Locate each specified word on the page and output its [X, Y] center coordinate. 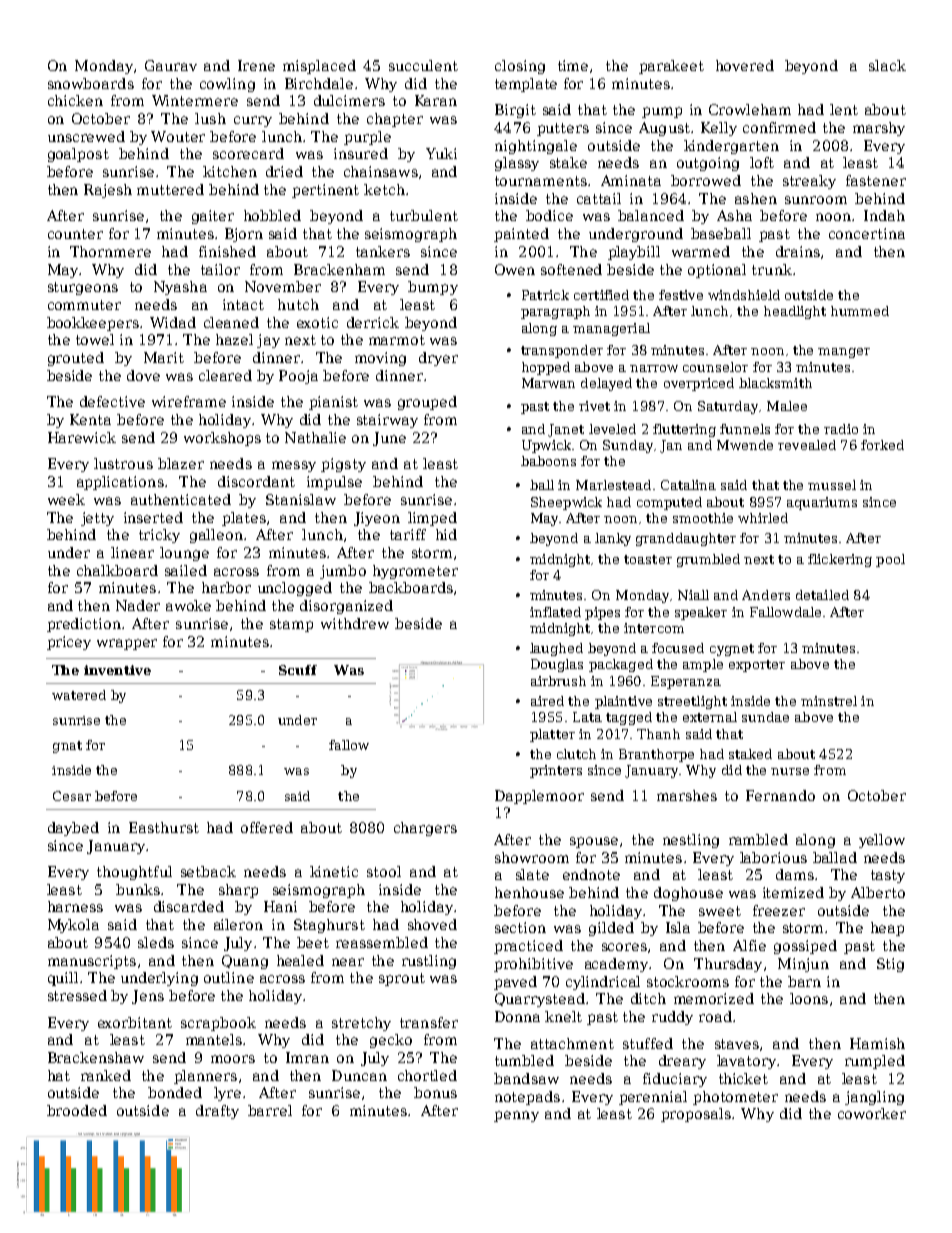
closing [520, 67]
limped [432, 519]
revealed [807, 445]
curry [253, 121]
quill [63, 979]
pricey [69, 643]
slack [887, 65]
